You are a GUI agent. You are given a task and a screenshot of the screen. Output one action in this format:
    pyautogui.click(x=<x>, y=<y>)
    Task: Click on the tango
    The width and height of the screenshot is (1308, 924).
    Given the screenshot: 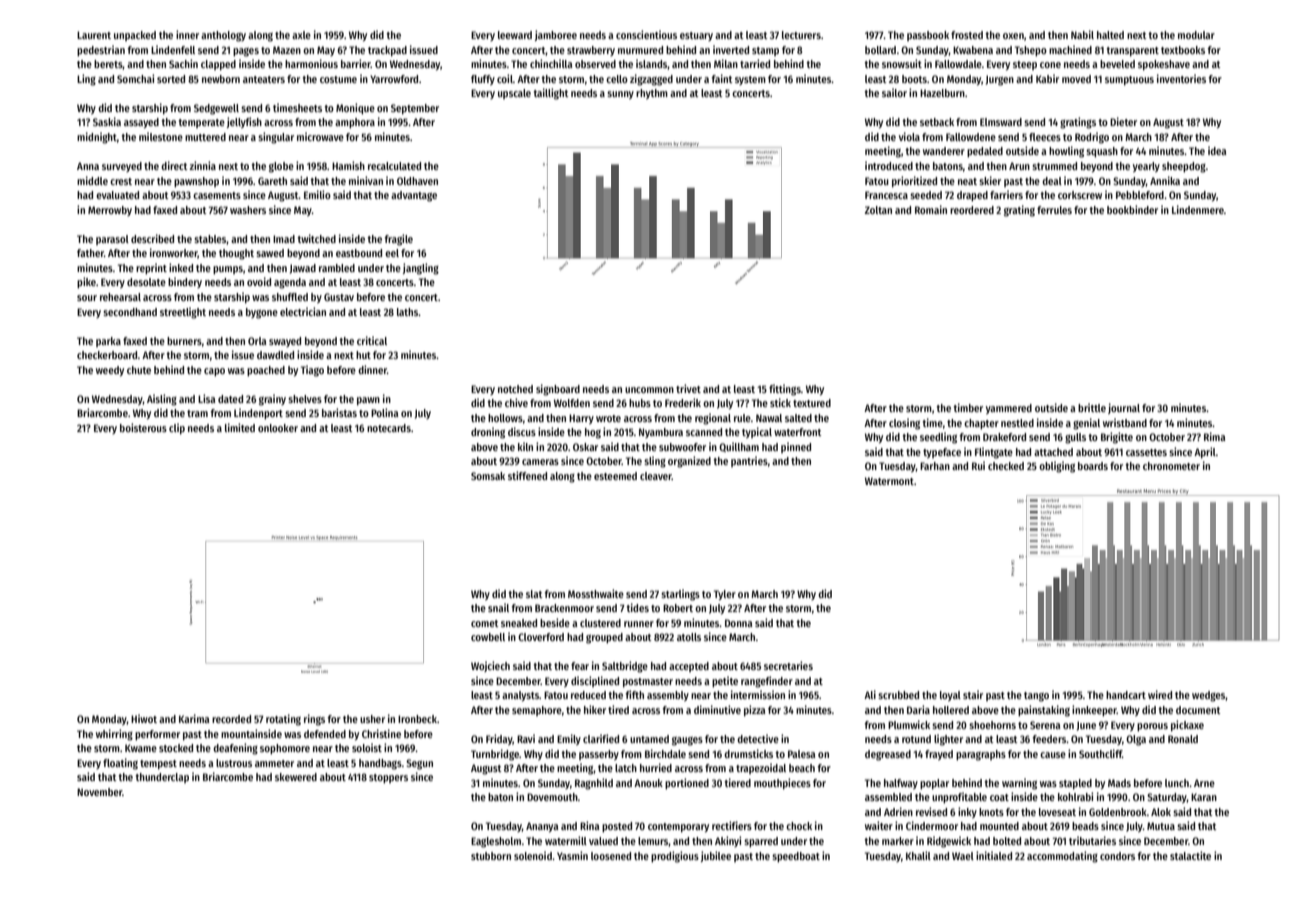 What is the action you would take?
    pyautogui.click(x=1036, y=697)
